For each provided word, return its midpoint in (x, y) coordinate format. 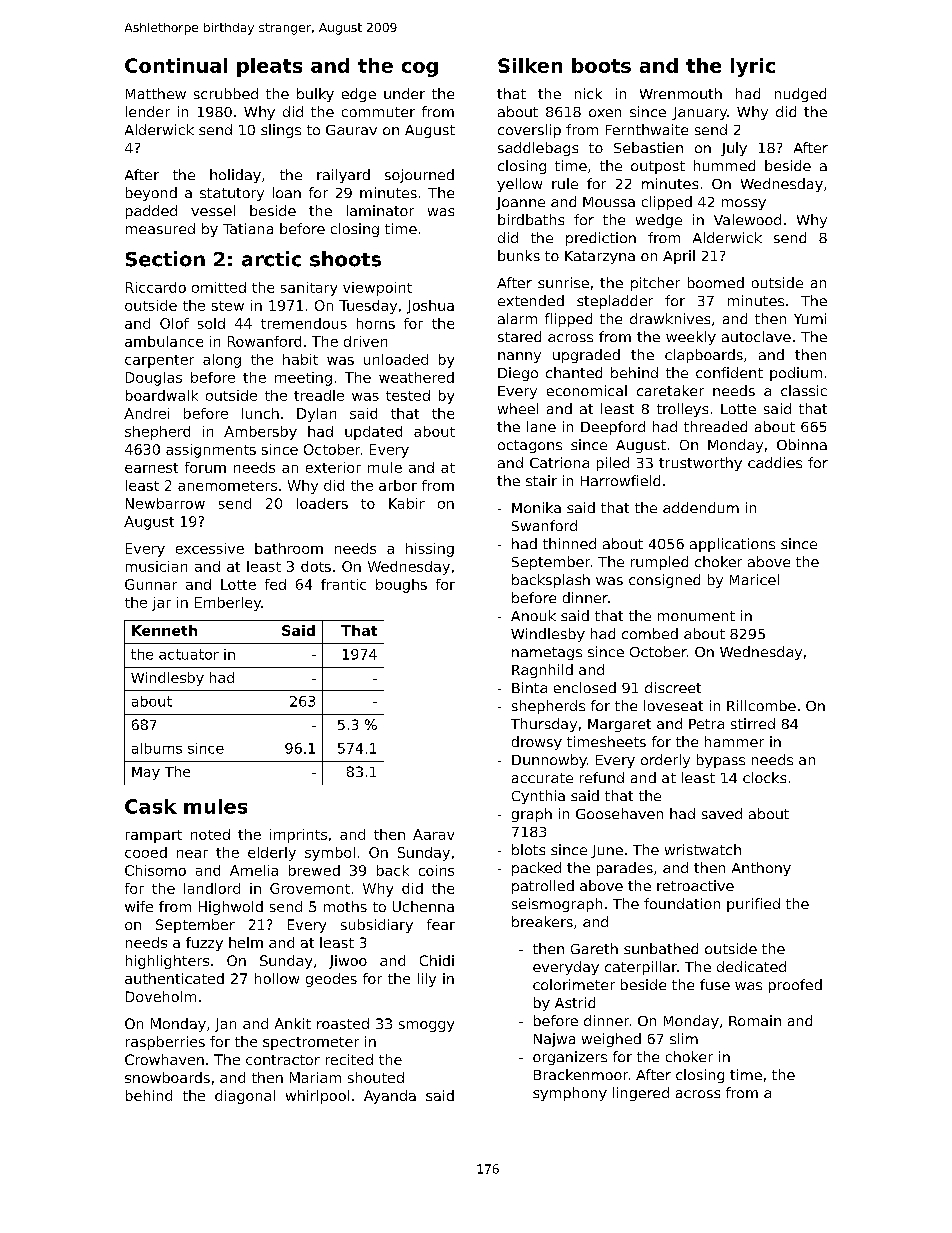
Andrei (146, 413)
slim (684, 1038)
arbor (398, 485)
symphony (570, 1094)
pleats (269, 67)
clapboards (704, 356)
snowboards (167, 1077)
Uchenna (423, 906)
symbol (330, 854)
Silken (530, 65)
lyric (753, 67)
